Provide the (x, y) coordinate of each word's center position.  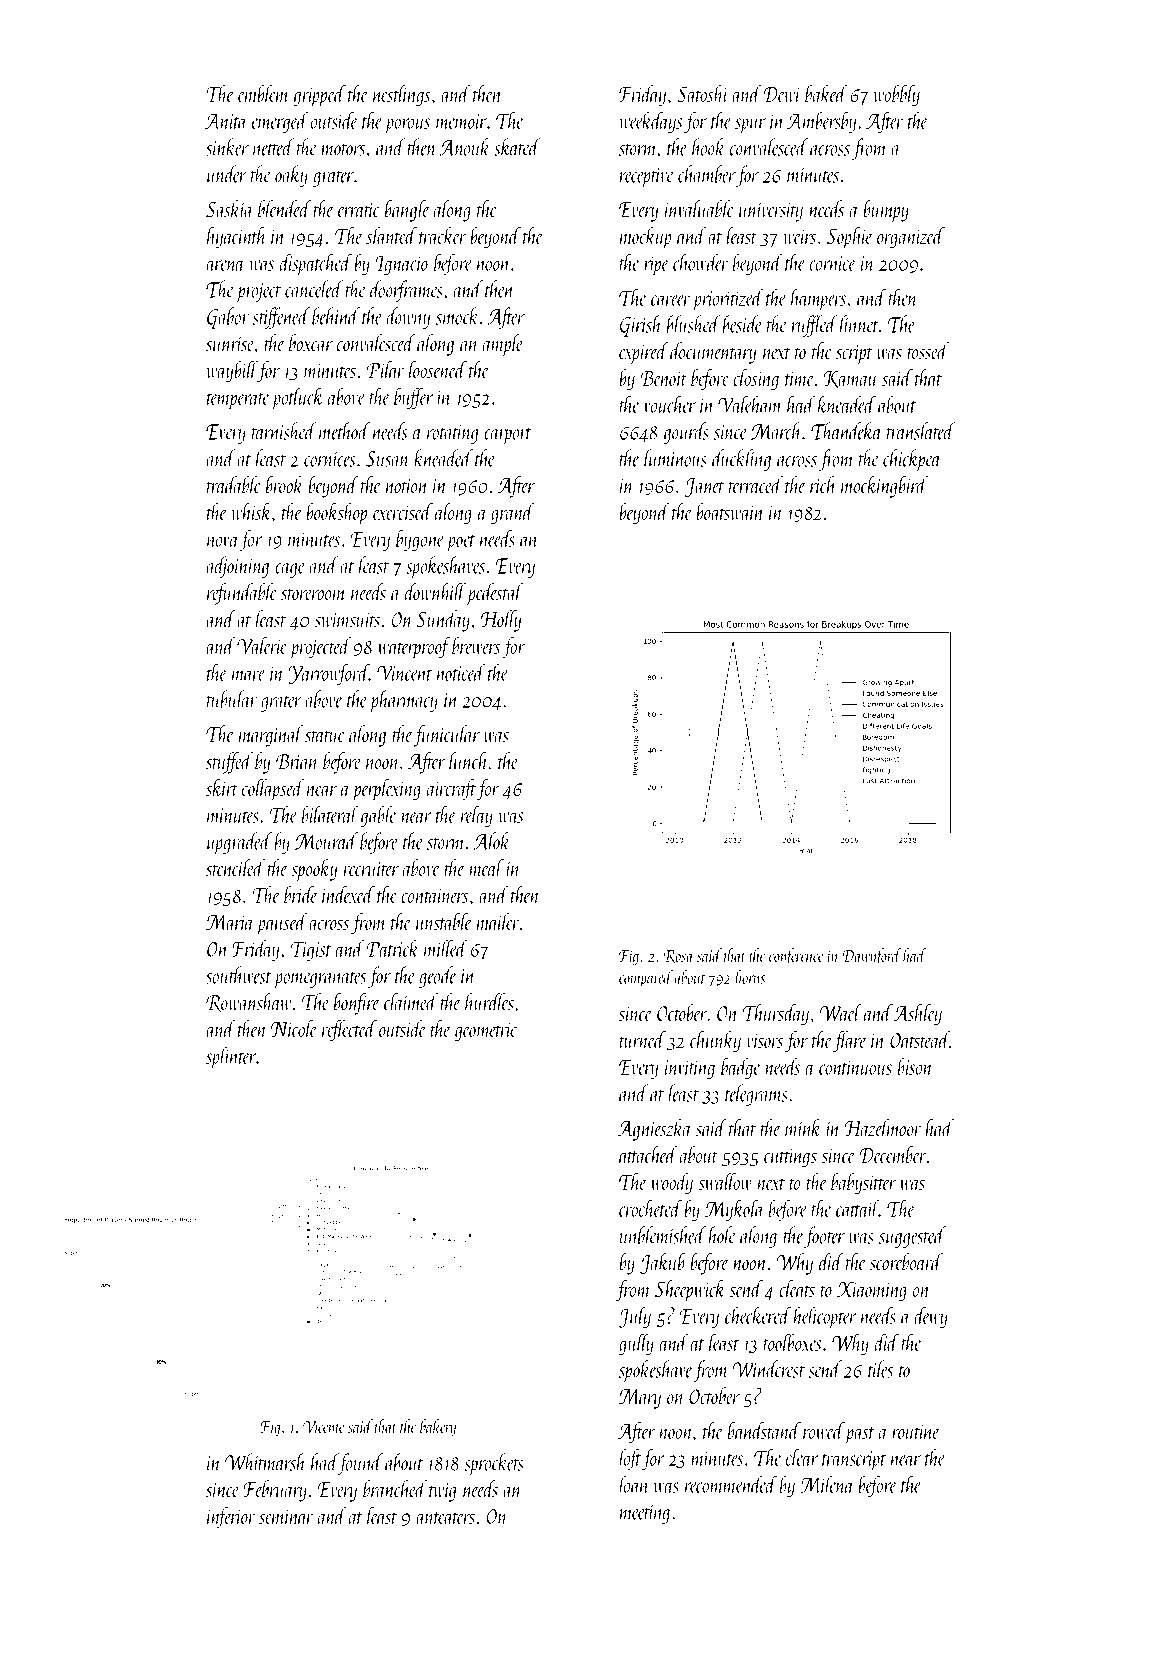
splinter (231, 1057)
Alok (492, 841)
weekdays (650, 122)
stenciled (235, 868)
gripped (319, 96)
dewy (931, 1317)
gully (636, 1344)
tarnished (284, 431)
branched (395, 1489)
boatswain (730, 511)
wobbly (896, 96)
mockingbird (884, 487)
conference (796, 957)
